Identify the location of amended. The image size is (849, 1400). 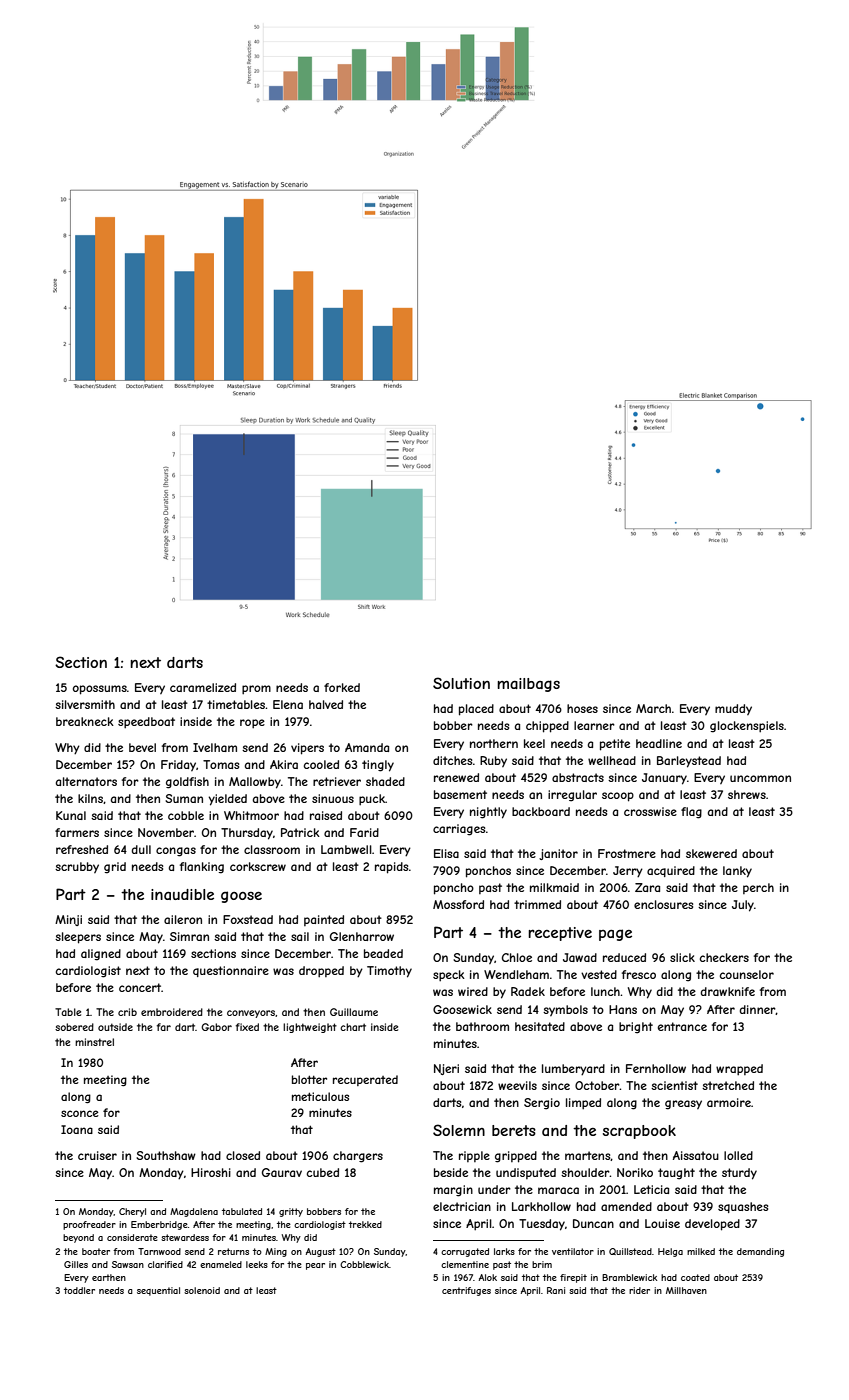
(626, 1206).
